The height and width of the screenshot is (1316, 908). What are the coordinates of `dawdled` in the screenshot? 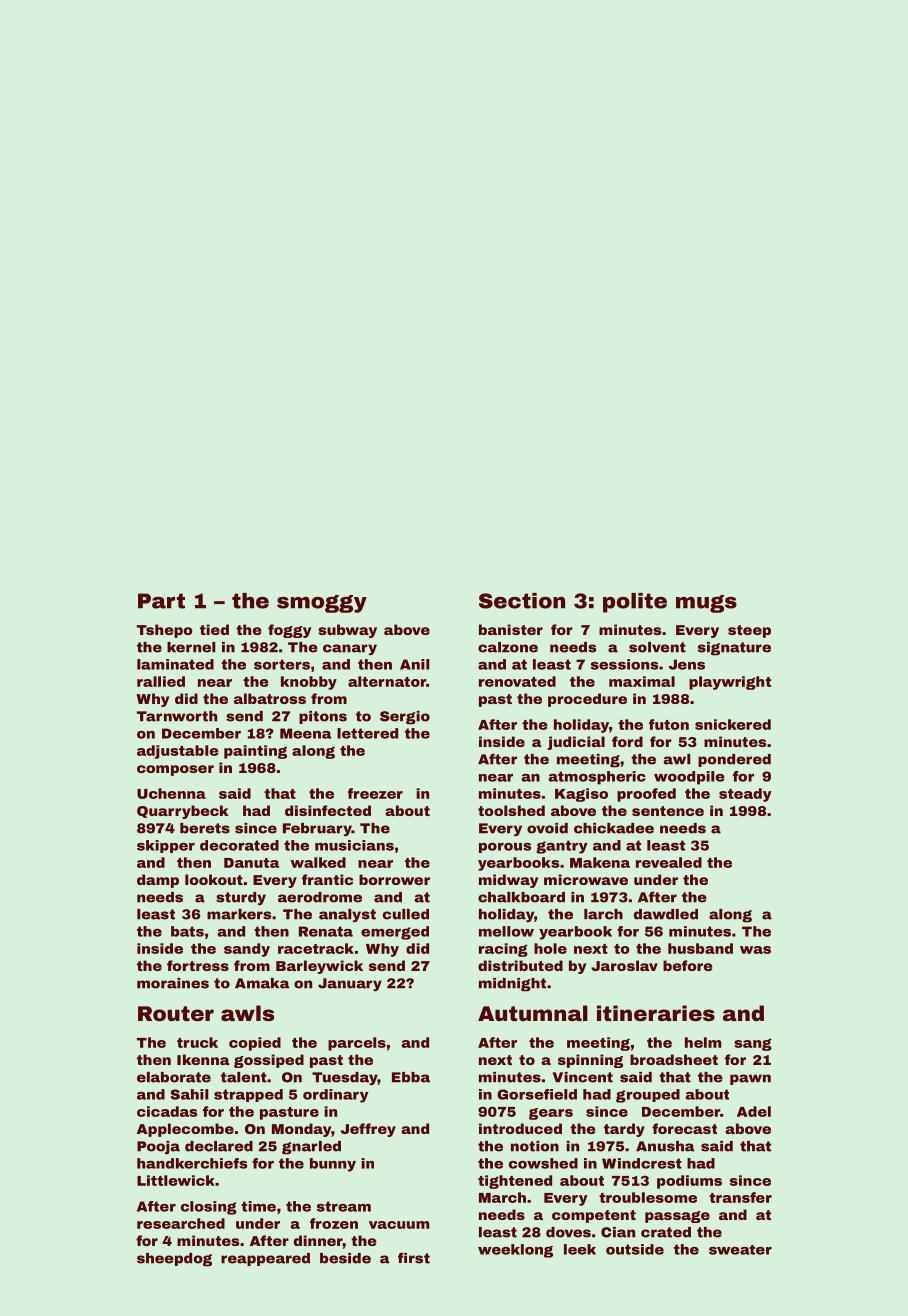 It's located at (666, 914).
